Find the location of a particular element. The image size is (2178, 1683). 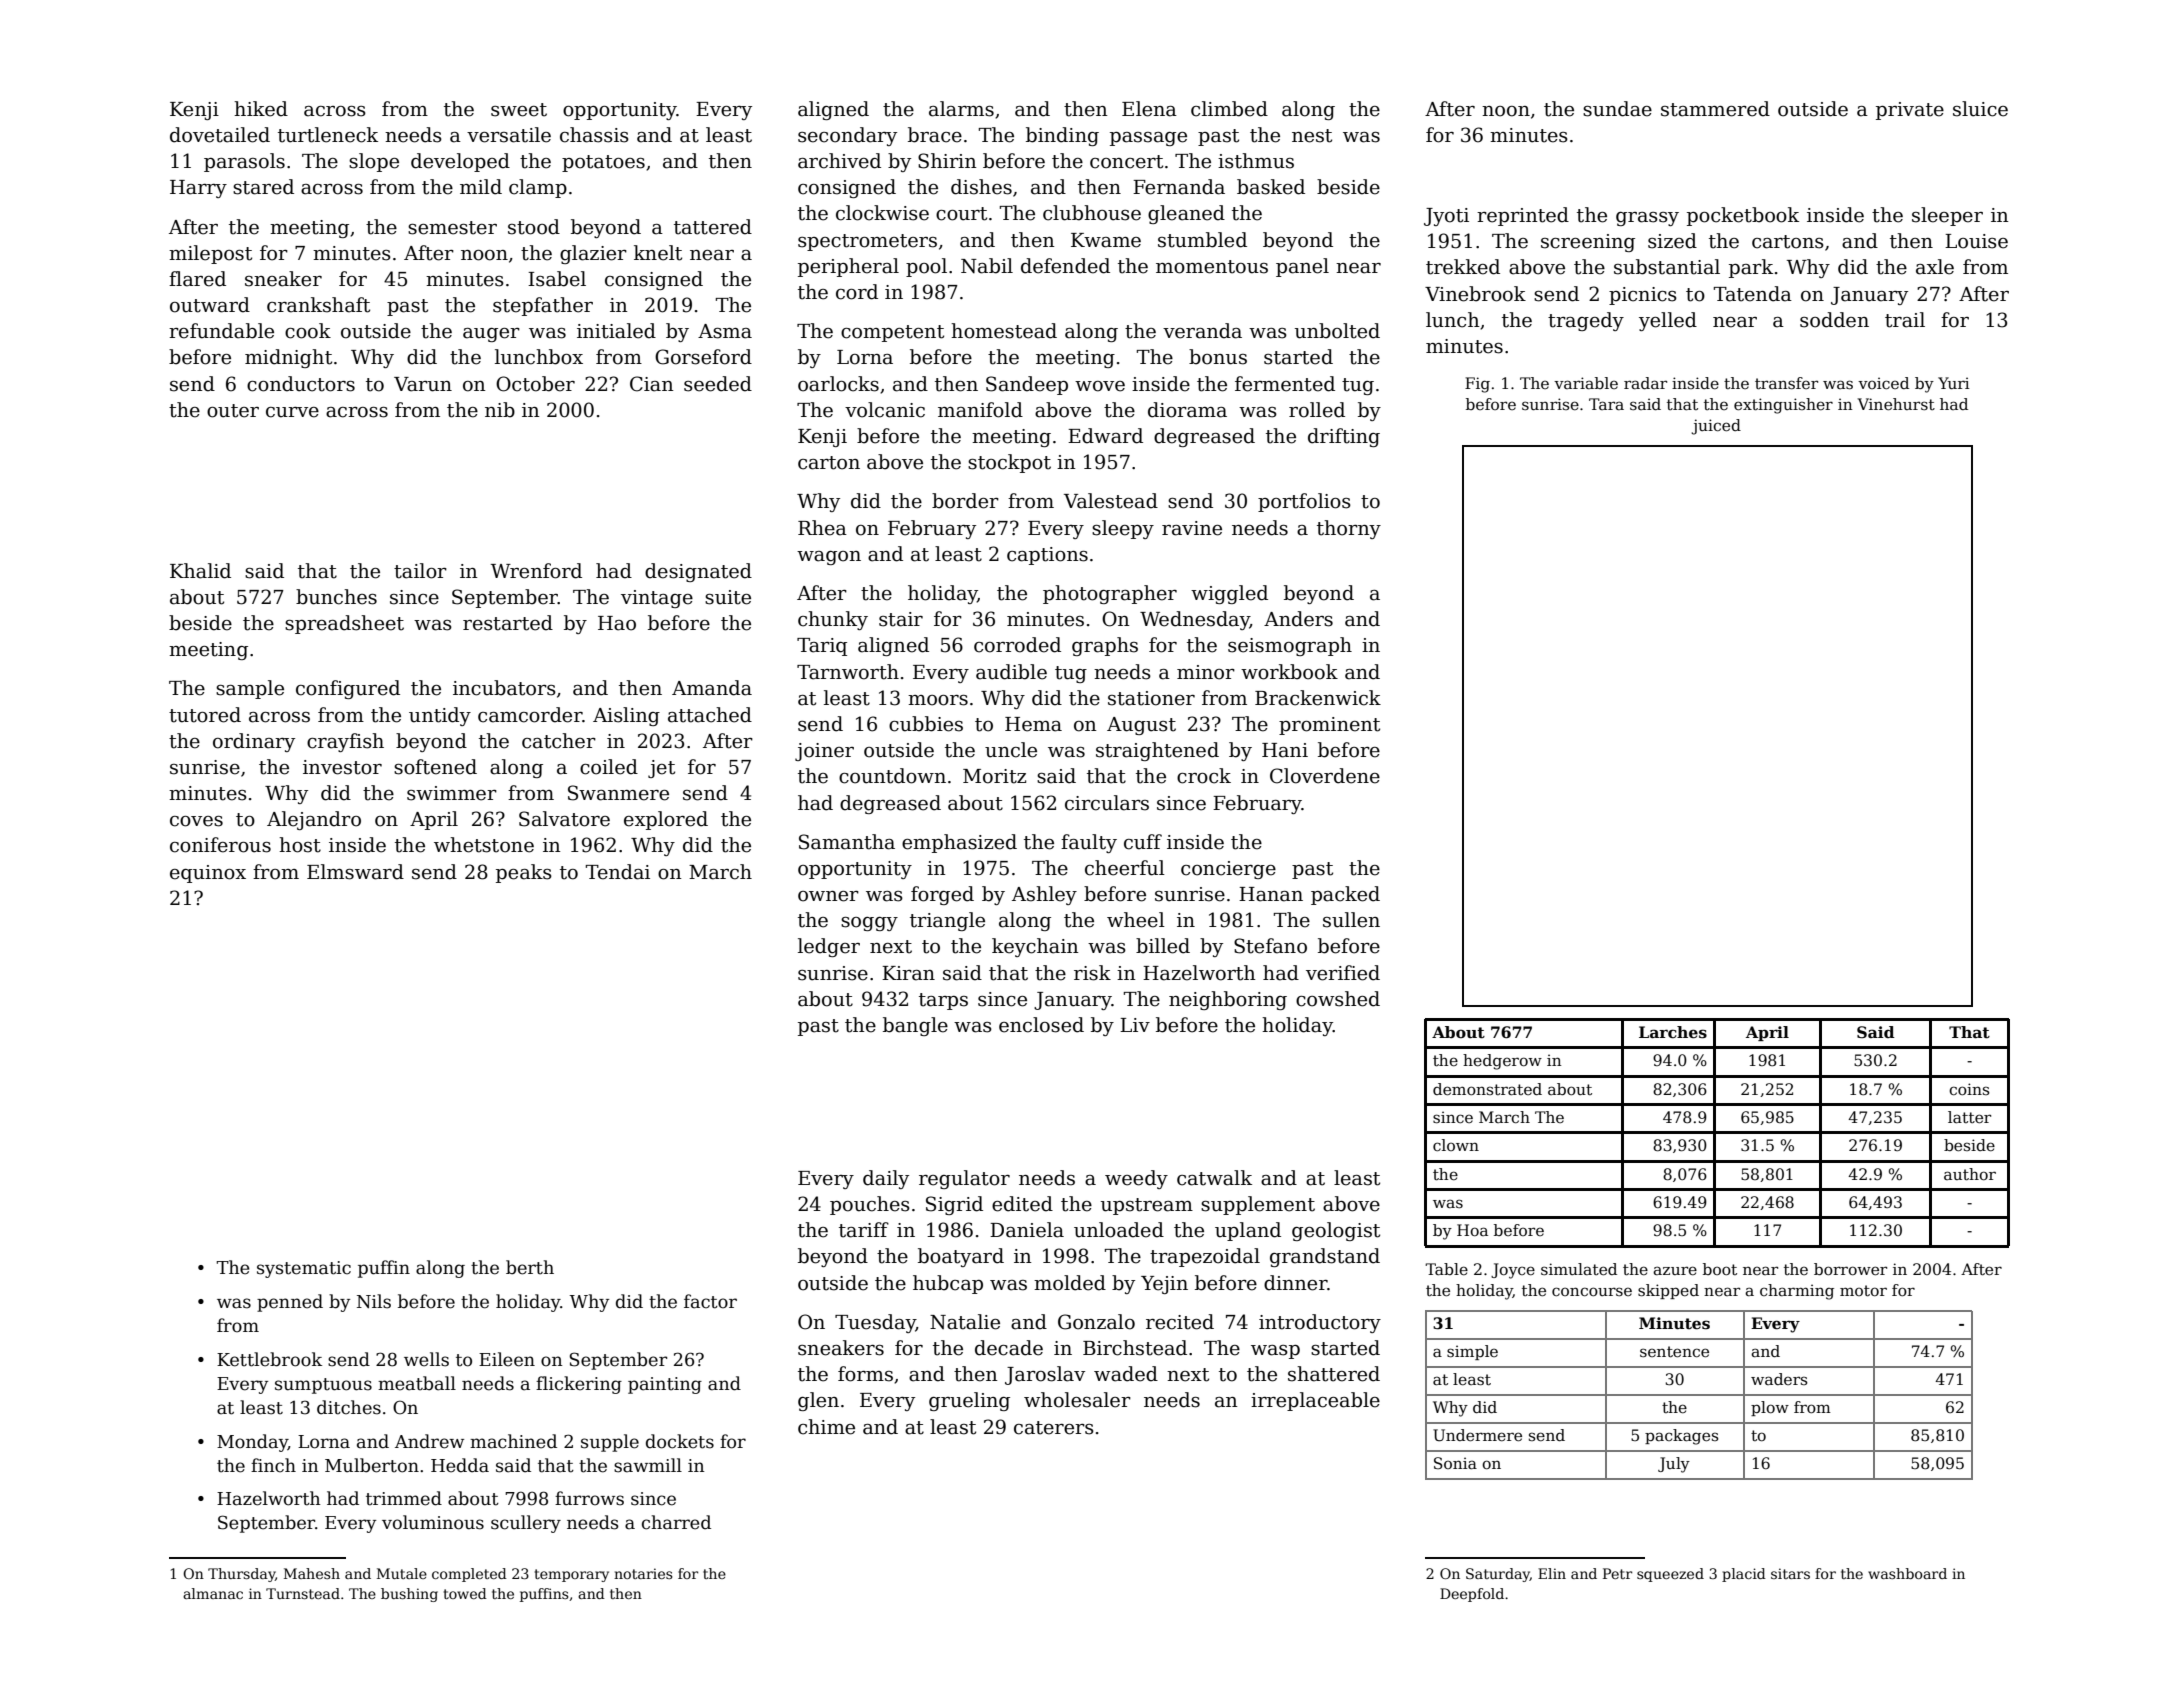

homestead is located at coordinates (1004, 331).
